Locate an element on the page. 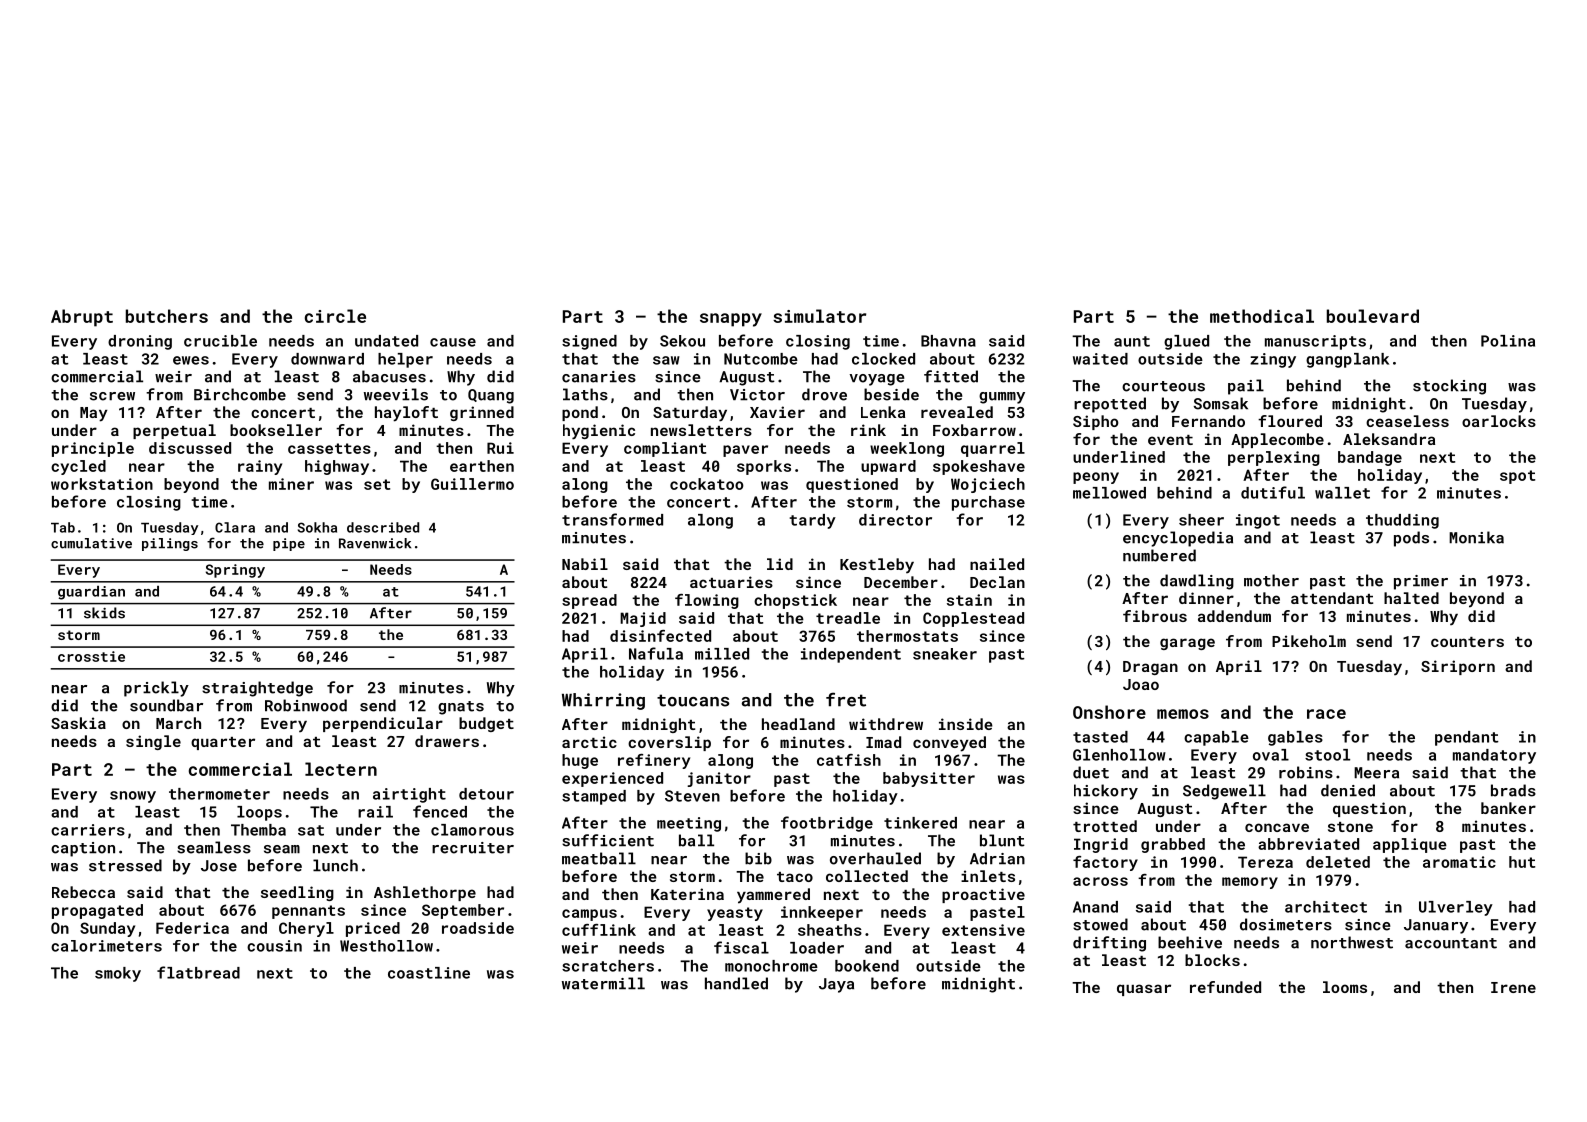 Image resolution: width=1587 pixels, height=1122 pixels. Bhavna is located at coordinates (948, 341).
